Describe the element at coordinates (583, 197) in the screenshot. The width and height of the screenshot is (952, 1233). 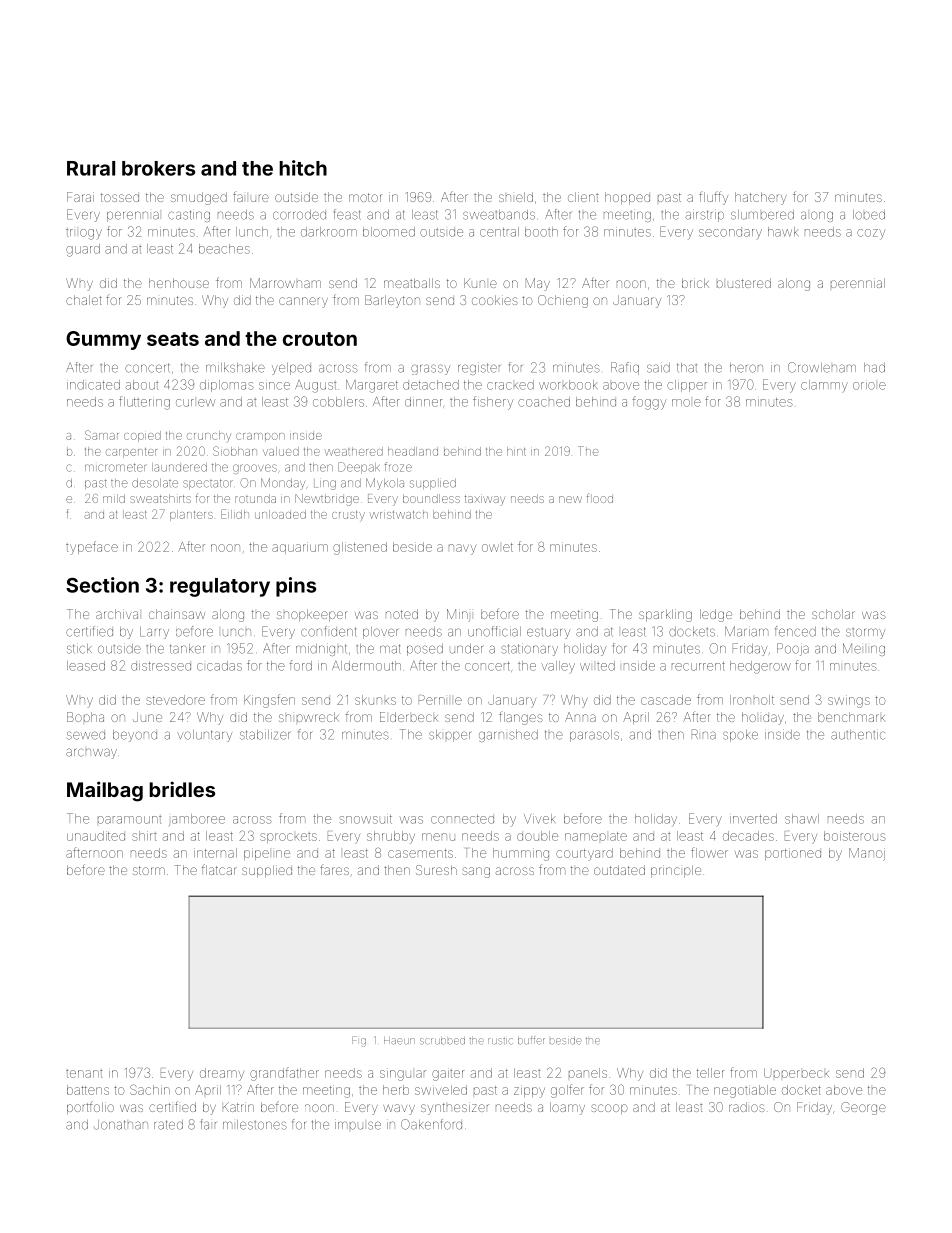
I see `client` at that location.
